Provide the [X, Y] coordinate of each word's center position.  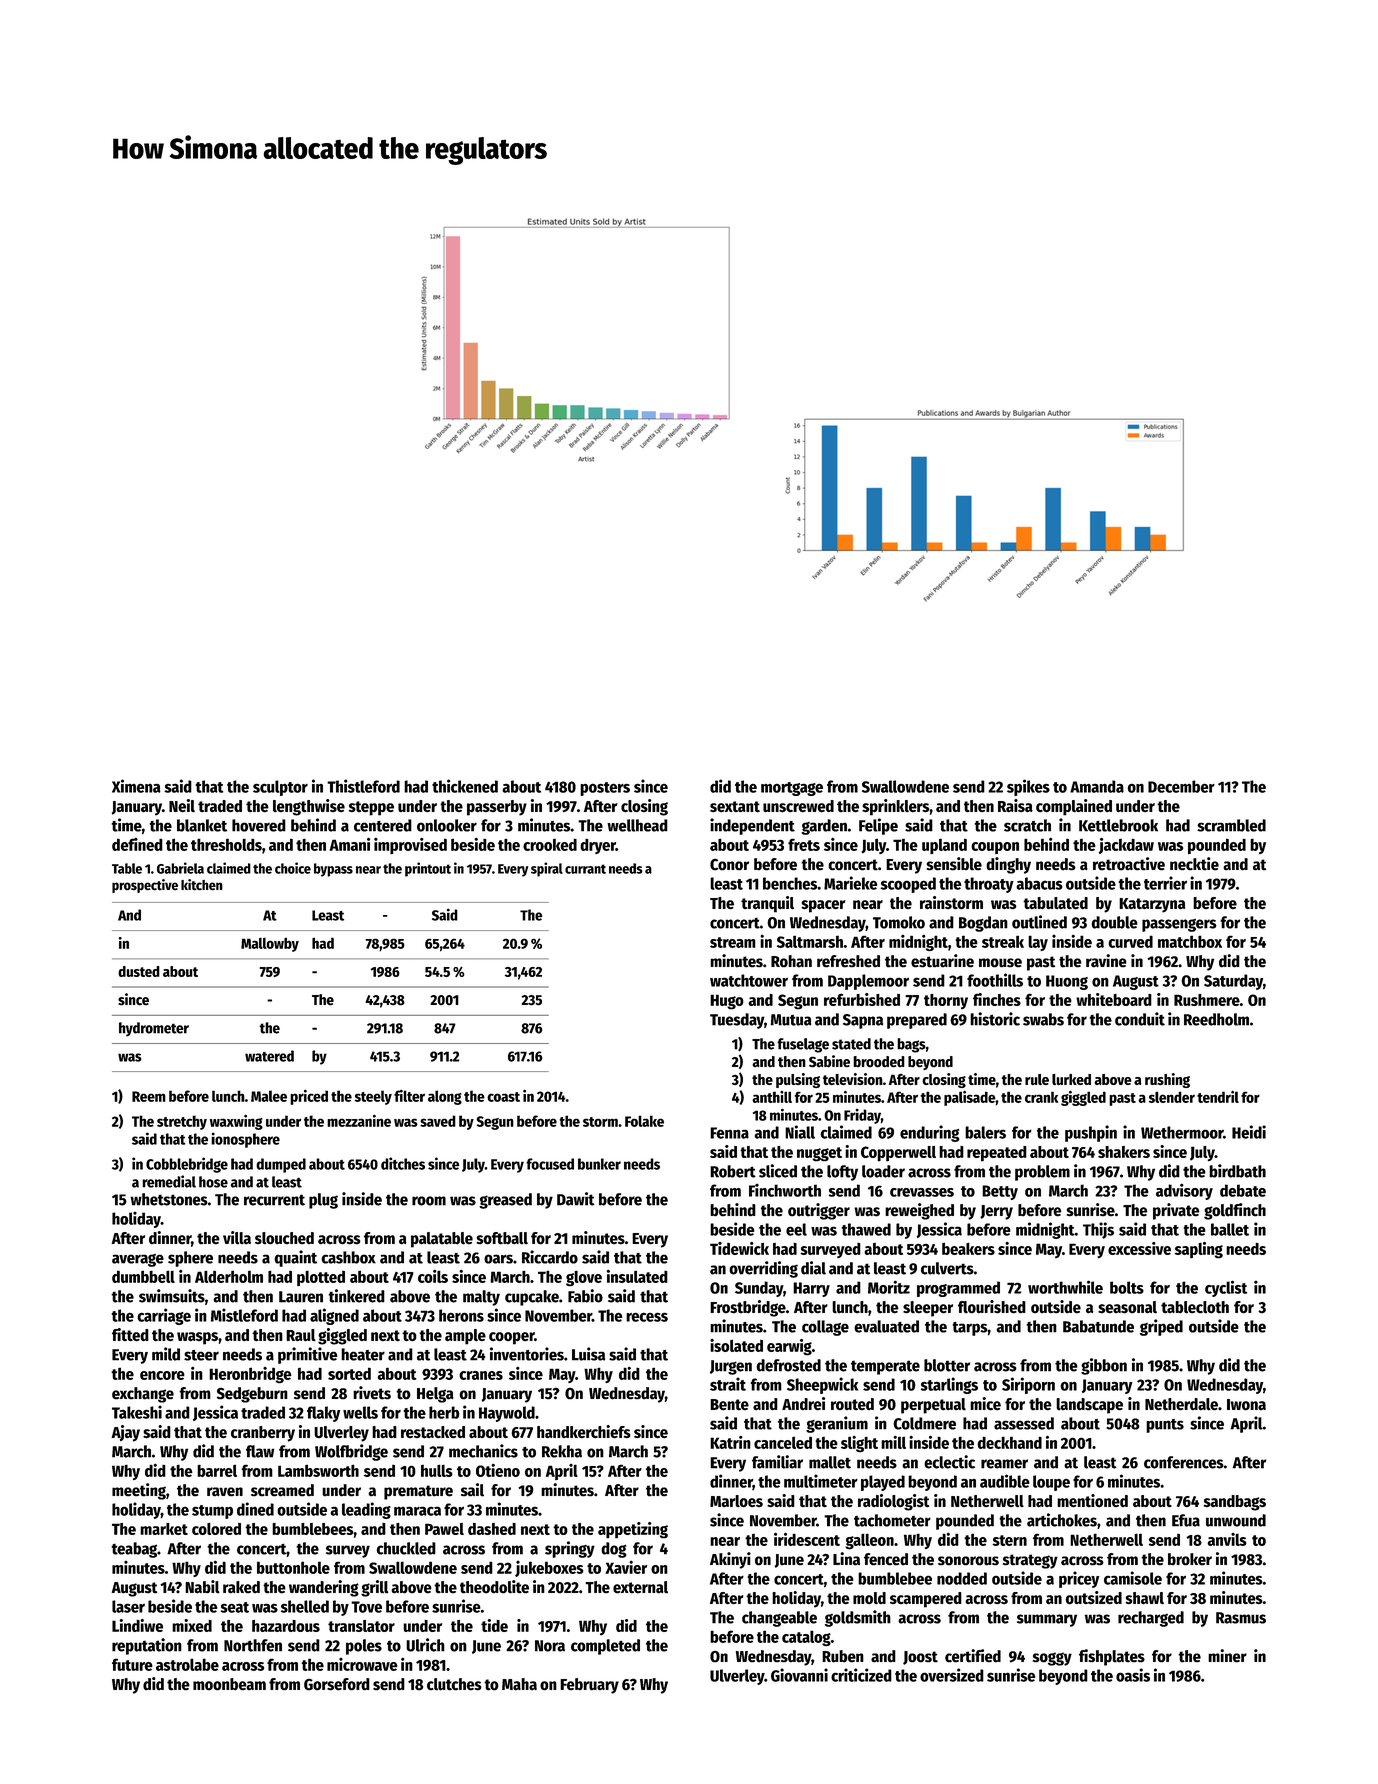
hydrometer [154, 1029]
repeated [997, 1154]
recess [647, 1317]
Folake [644, 1121]
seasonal [1127, 1307]
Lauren [301, 1297]
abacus [1039, 883]
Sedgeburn [252, 1395]
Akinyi [730, 1560]
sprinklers [895, 807]
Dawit [576, 1199]
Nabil [202, 1587]
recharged [1151, 1619]
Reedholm [1216, 1019]
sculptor [280, 788]
